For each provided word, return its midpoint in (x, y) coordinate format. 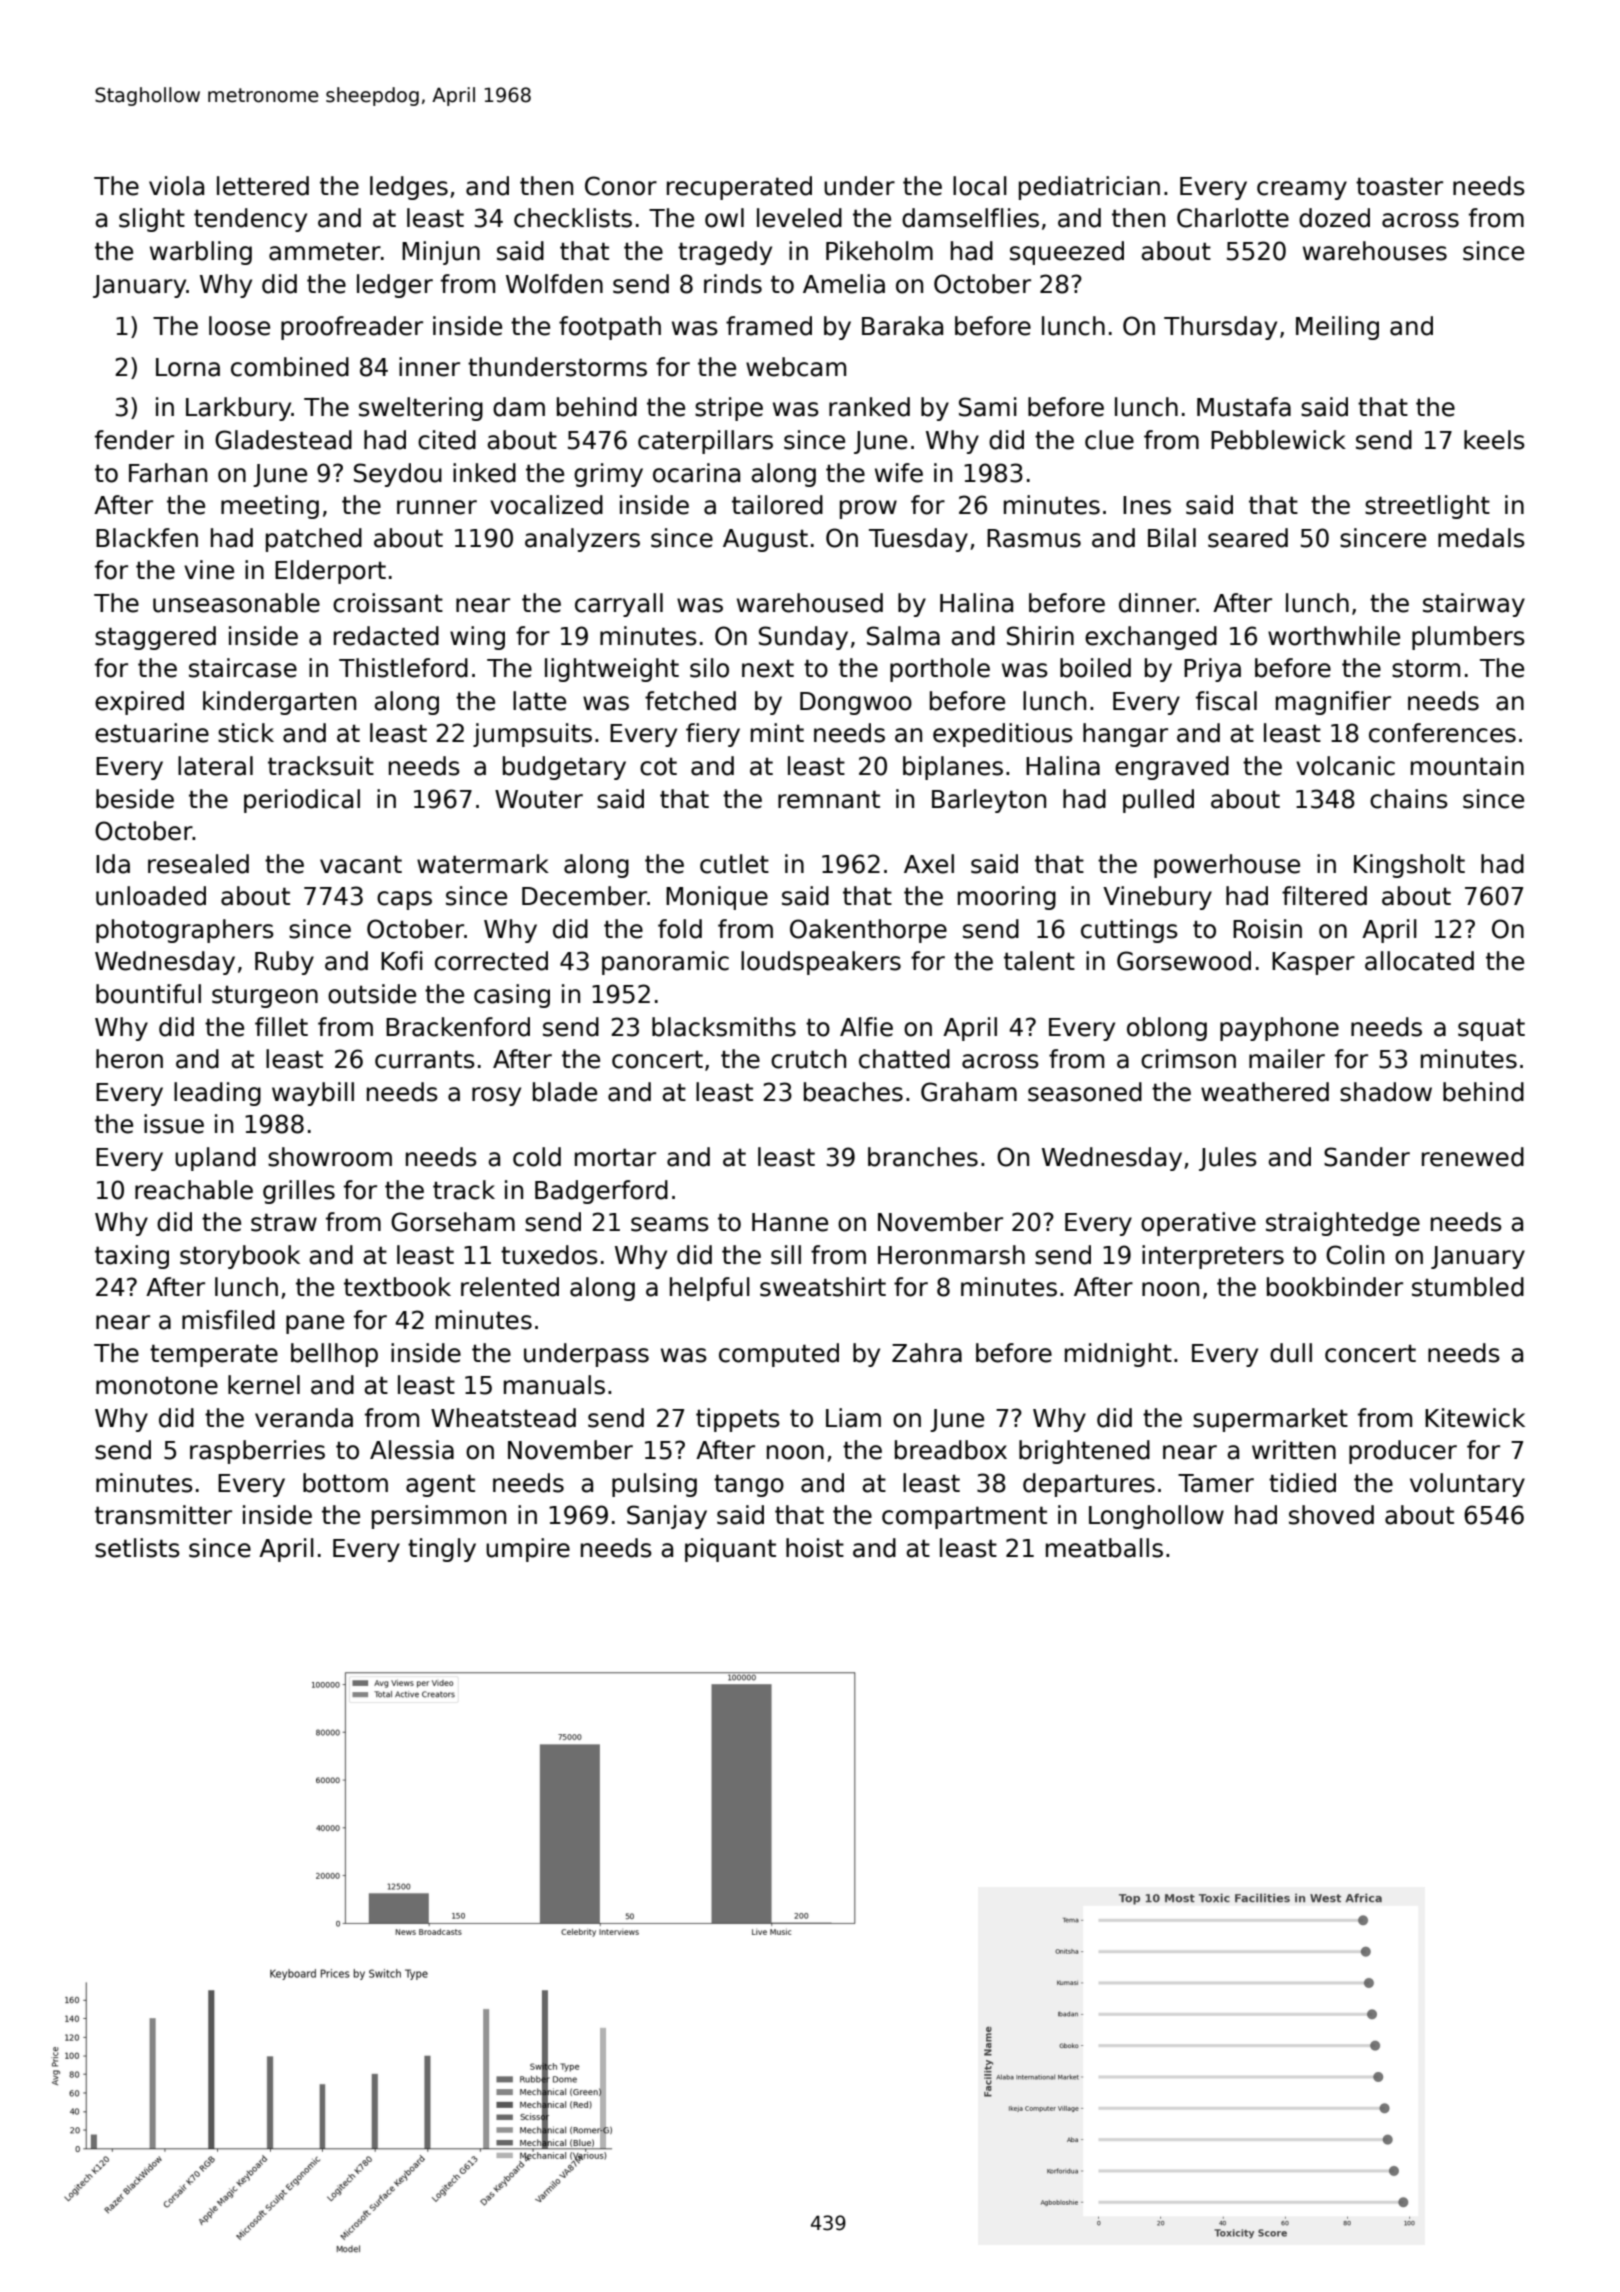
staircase (243, 668)
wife (899, 473)
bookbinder (1335, 1287)
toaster (1399, 186)
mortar (615, 1157)
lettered (263, 186)
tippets (738, 1420)
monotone (157, 1386)
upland (215, 1159)
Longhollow (1156, 1517)
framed (769, 326)
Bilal (1172, 538)
